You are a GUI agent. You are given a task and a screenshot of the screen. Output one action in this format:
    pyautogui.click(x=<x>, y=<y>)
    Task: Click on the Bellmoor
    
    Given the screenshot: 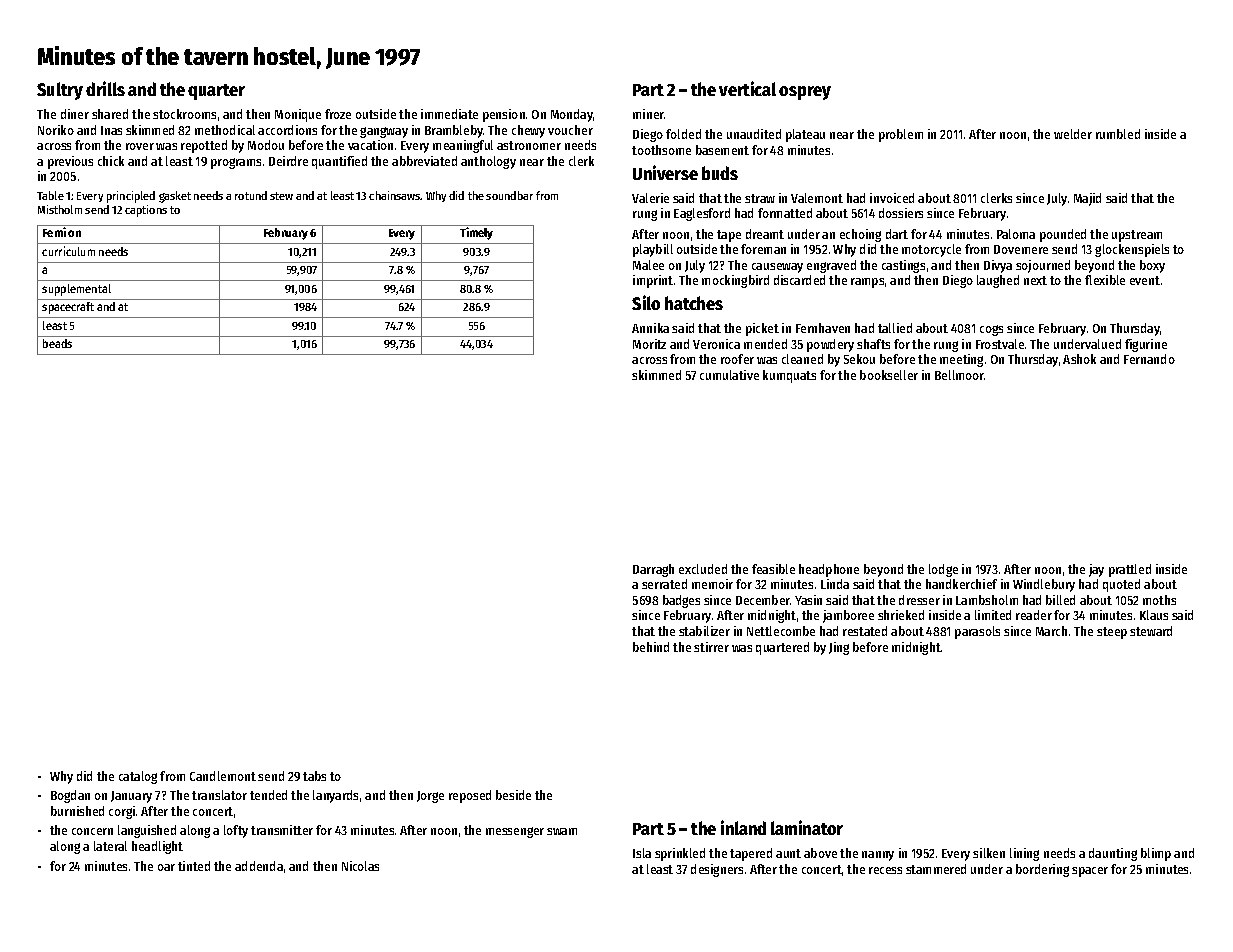 What is the action you would take?
    pyautogui.click(x=959, y=375)
